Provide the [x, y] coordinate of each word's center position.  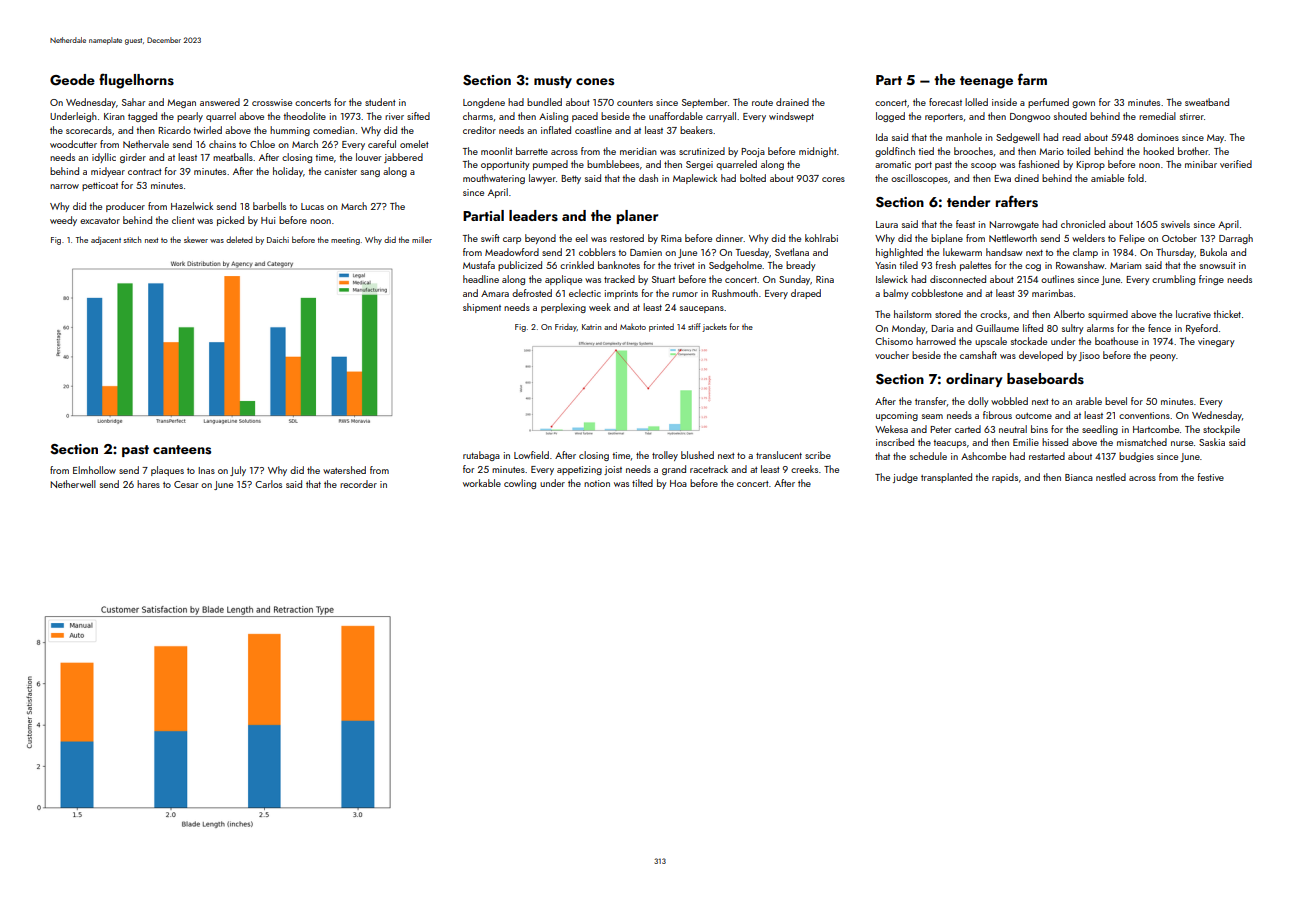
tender [968, 201]
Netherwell [73, 484]
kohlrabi [821, 238]
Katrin [591, 327]
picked [230, 221]
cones [595, 82]
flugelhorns [136, 81]
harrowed [936, 341]
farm [1032, 79]
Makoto [633, 326]
